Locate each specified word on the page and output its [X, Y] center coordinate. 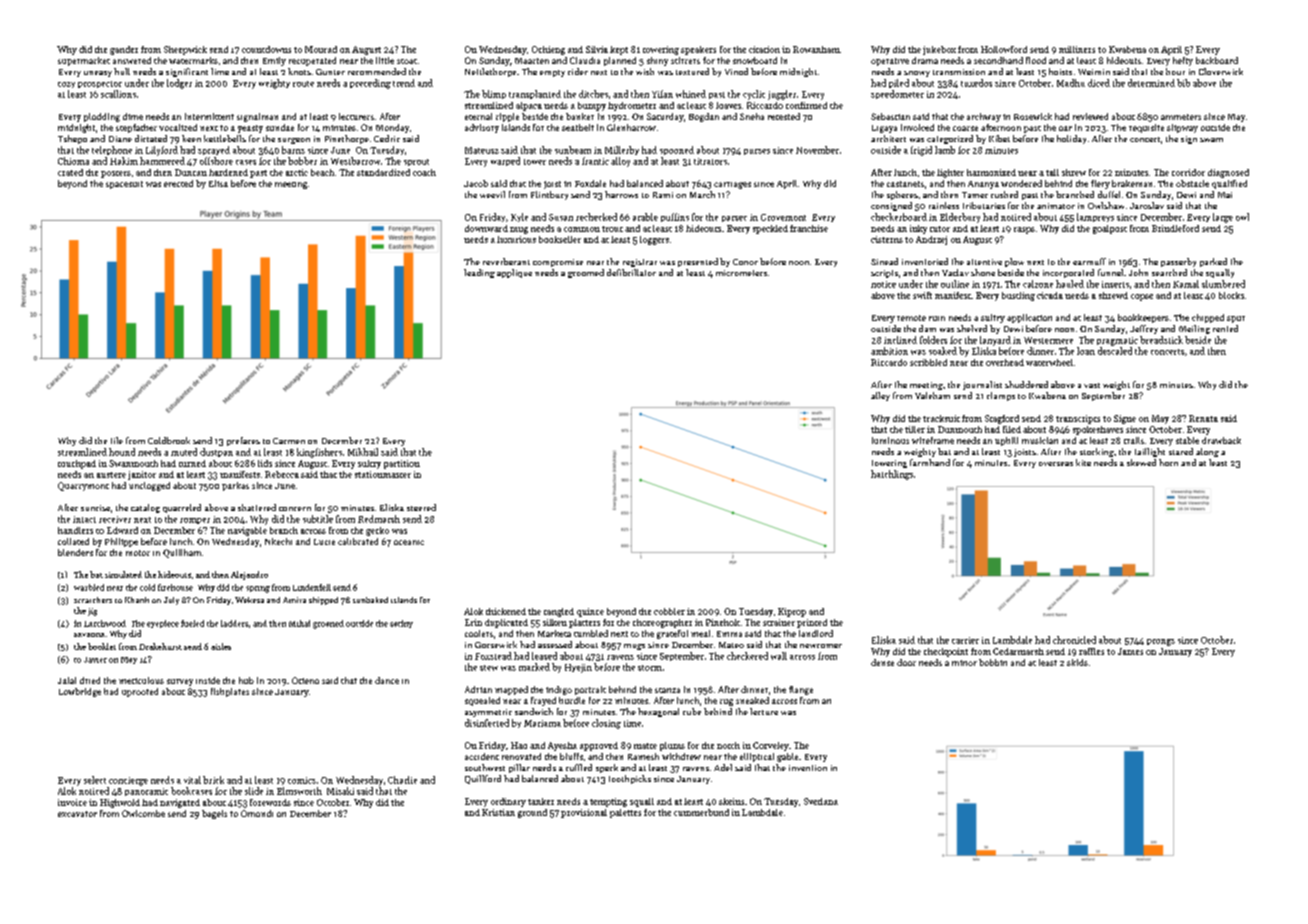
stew [489, 668]
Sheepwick [185, 50]
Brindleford [1175, 228]
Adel [723, 767]
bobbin [993, 662]
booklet [102, 646]
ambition [889, 351]
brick [213, 780]
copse [1142, 297]
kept [619, 50]
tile [117, 440]
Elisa [218, 183]
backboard [1217, 60]
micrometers [741, 273]
